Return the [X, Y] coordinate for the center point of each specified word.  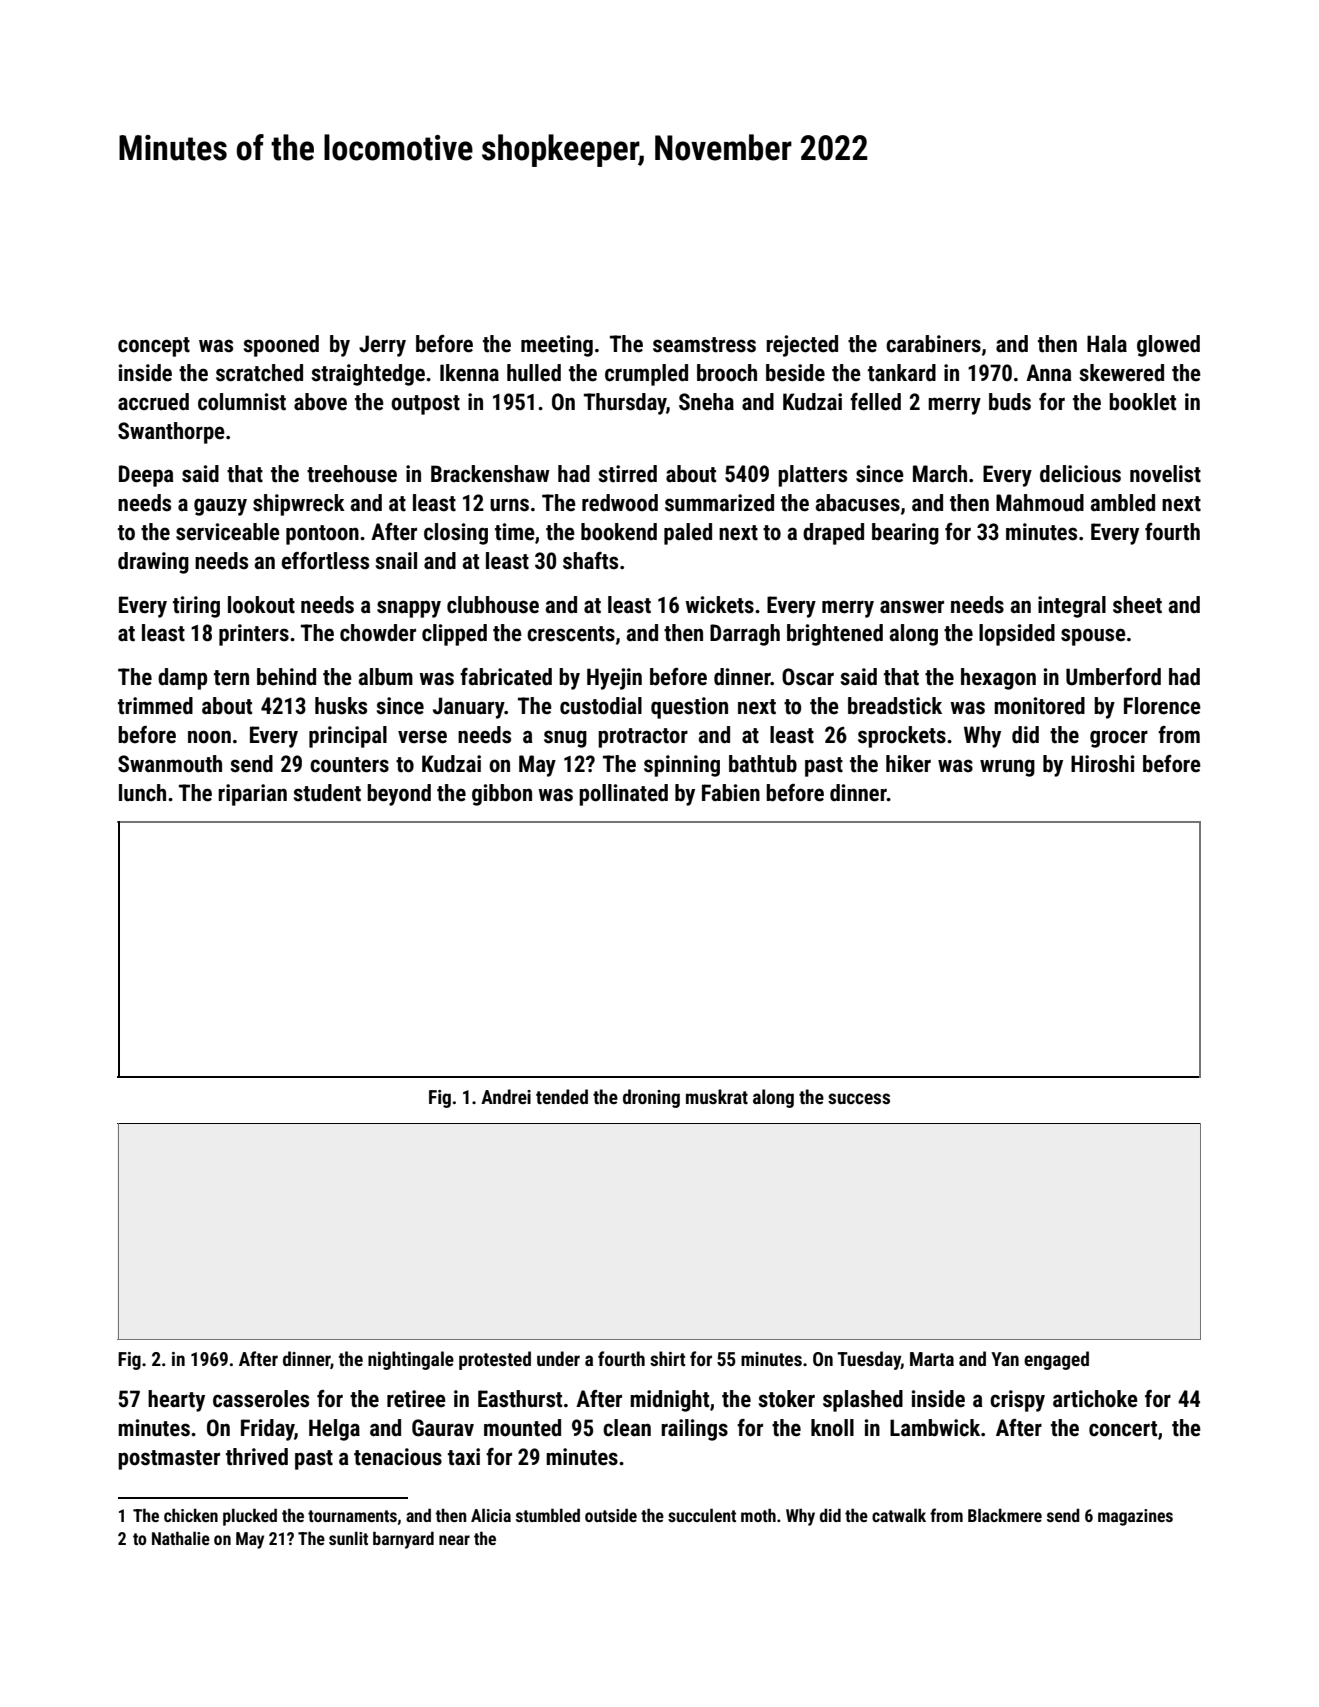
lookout [261, 605]
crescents [571, 634]
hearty [176, 1401]
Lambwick [935, 1428]
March [940, 473]
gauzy [220, 507]
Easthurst [520, 1399]
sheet [1137, 605]
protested [495, 1360]
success [859, 1098]
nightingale [411, 1360]
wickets [719, 605]
